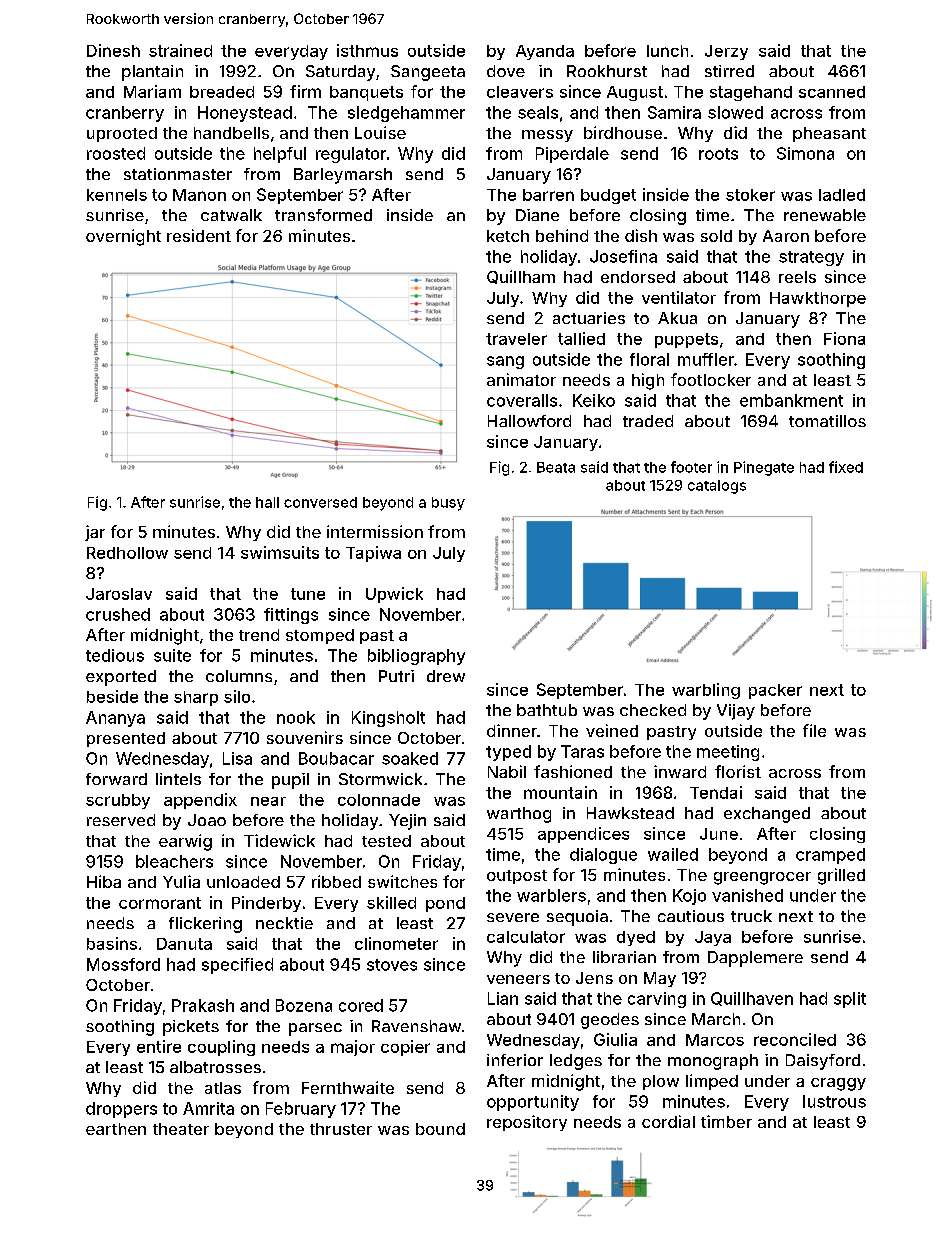 This screenshot has width=952, height=1233. Describe the element at coordinates (237, 966) in the screenshot. I see `specified` at that location.
